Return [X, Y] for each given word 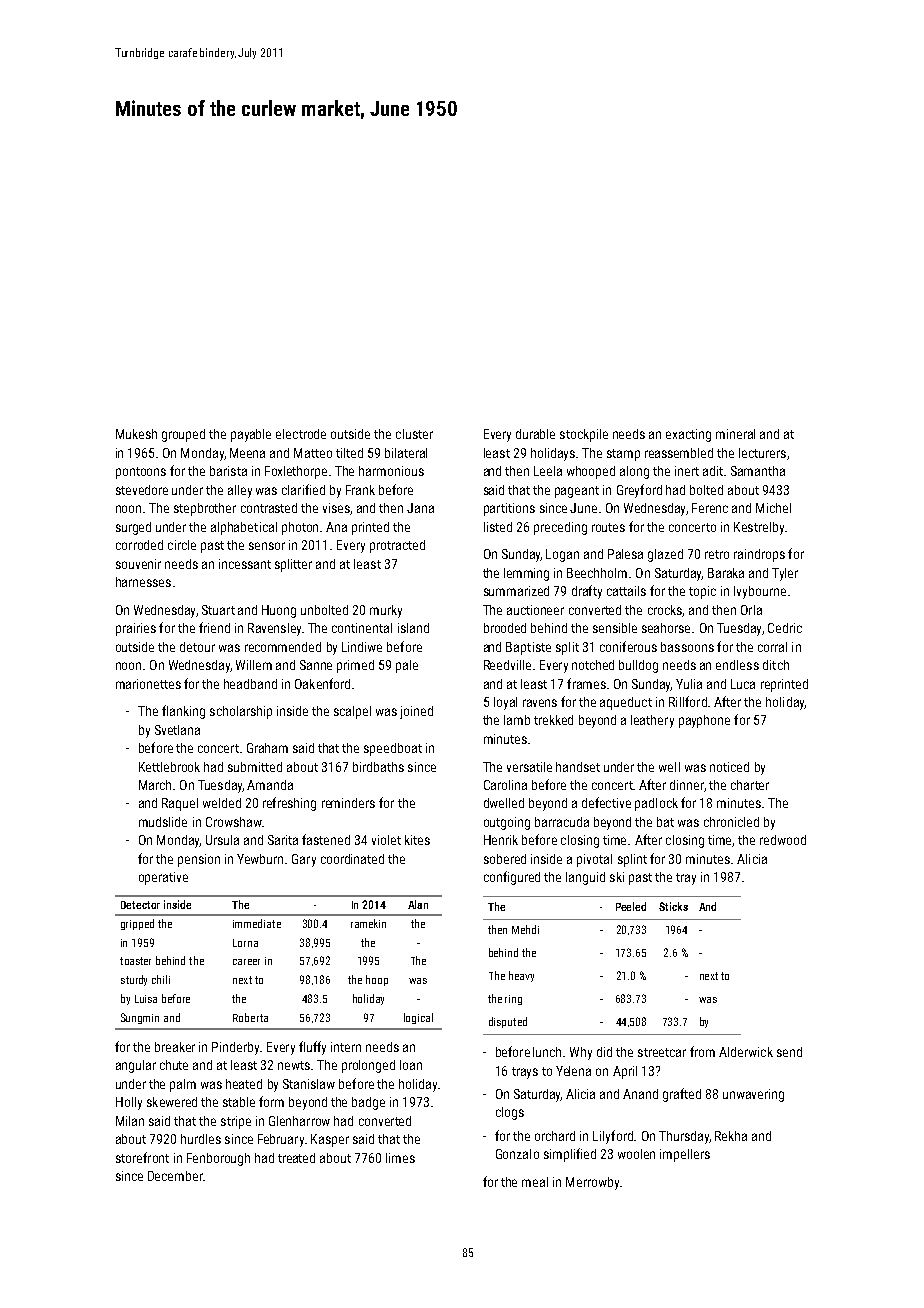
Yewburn [260, 859]
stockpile [584, 435]
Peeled [631, 906]
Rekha [731, 1136]
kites [417, 840]
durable [535, 434]
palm [183, 1085]
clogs [510, 1113]
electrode [301, 434]
